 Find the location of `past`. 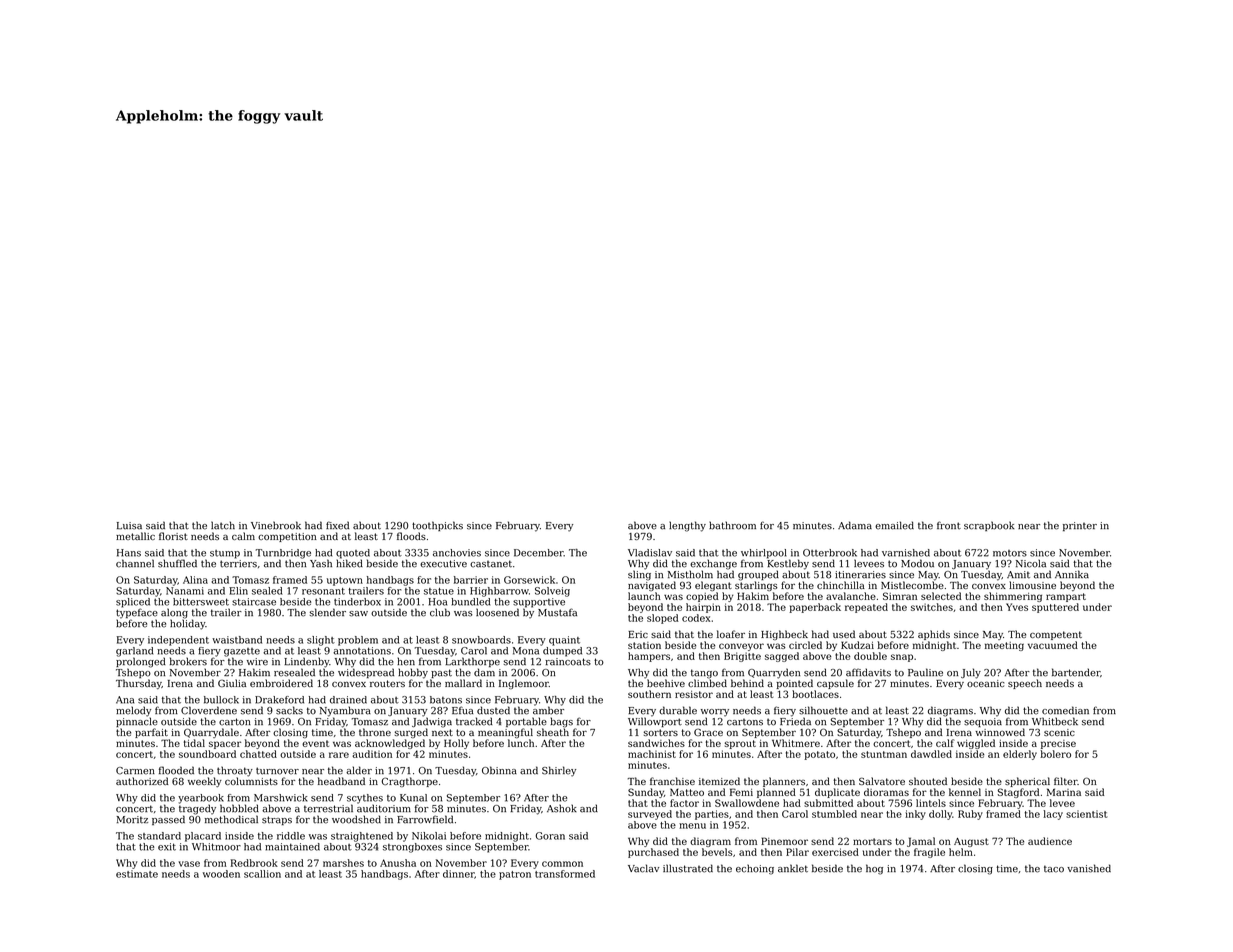

past is located at coordinates (441, 673).
